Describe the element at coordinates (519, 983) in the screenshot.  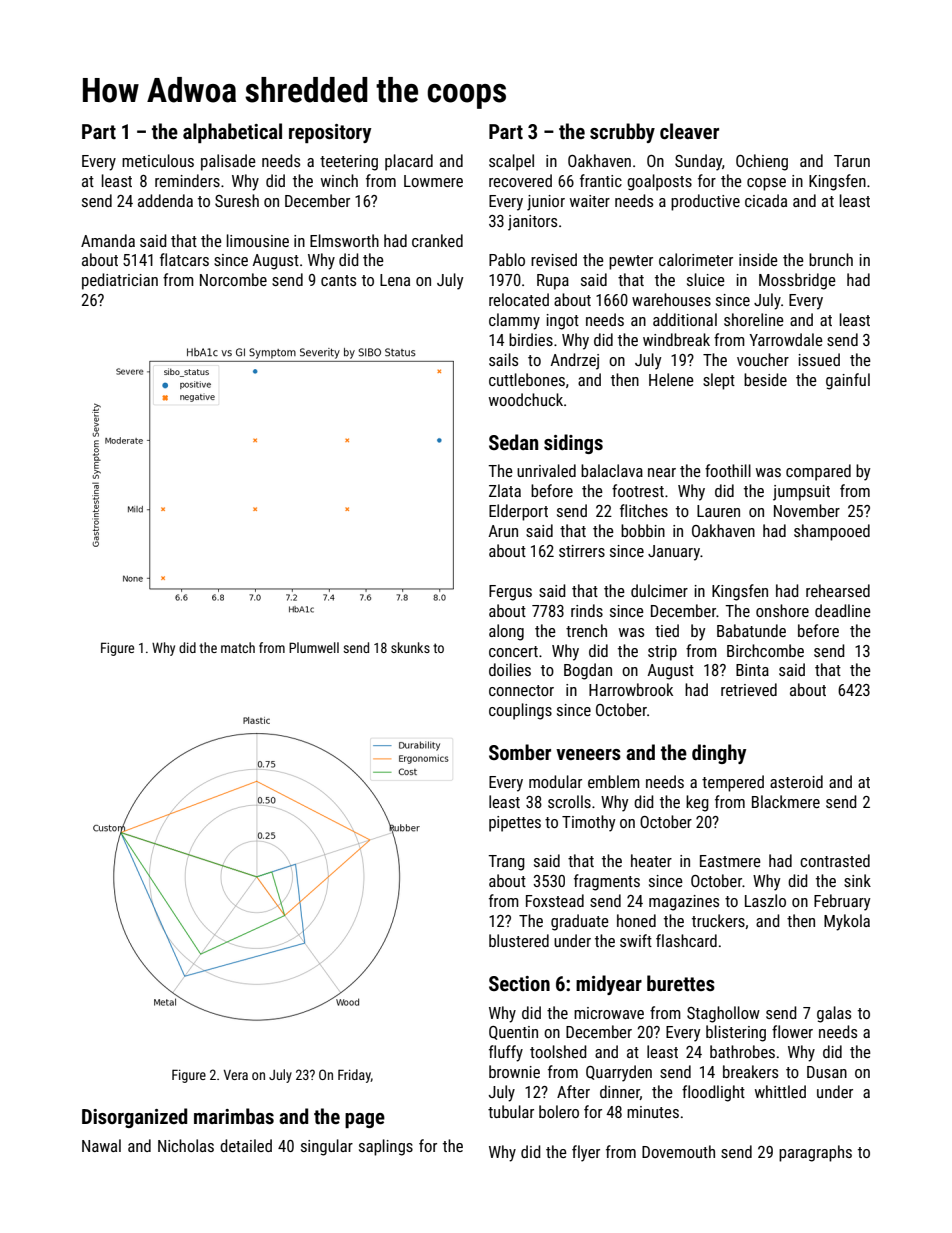
I see `Section` at that location.
